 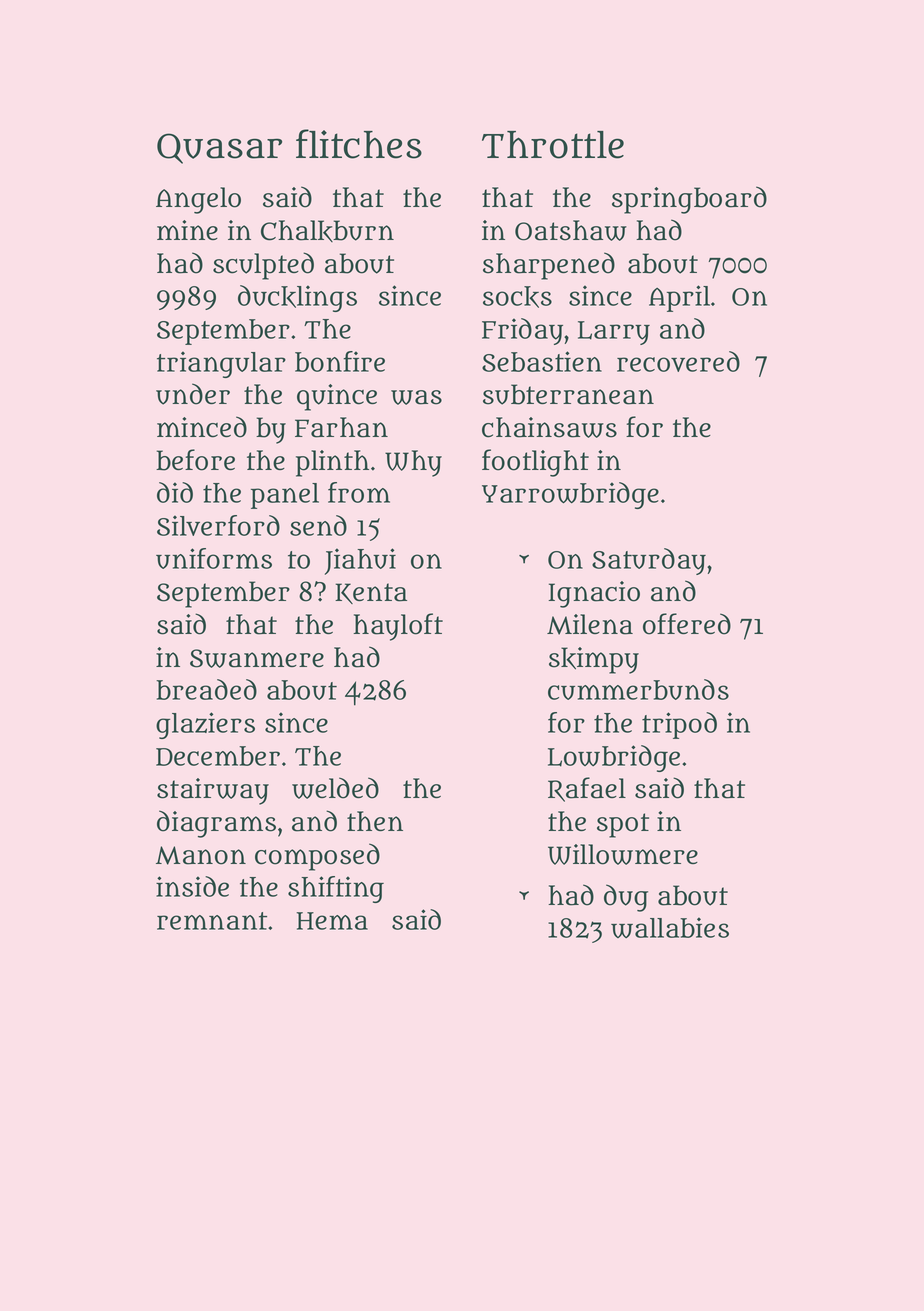 What do you see at coordinates (332, 921) in the page?
I see `Hema` at bounding box center [332, 921].
